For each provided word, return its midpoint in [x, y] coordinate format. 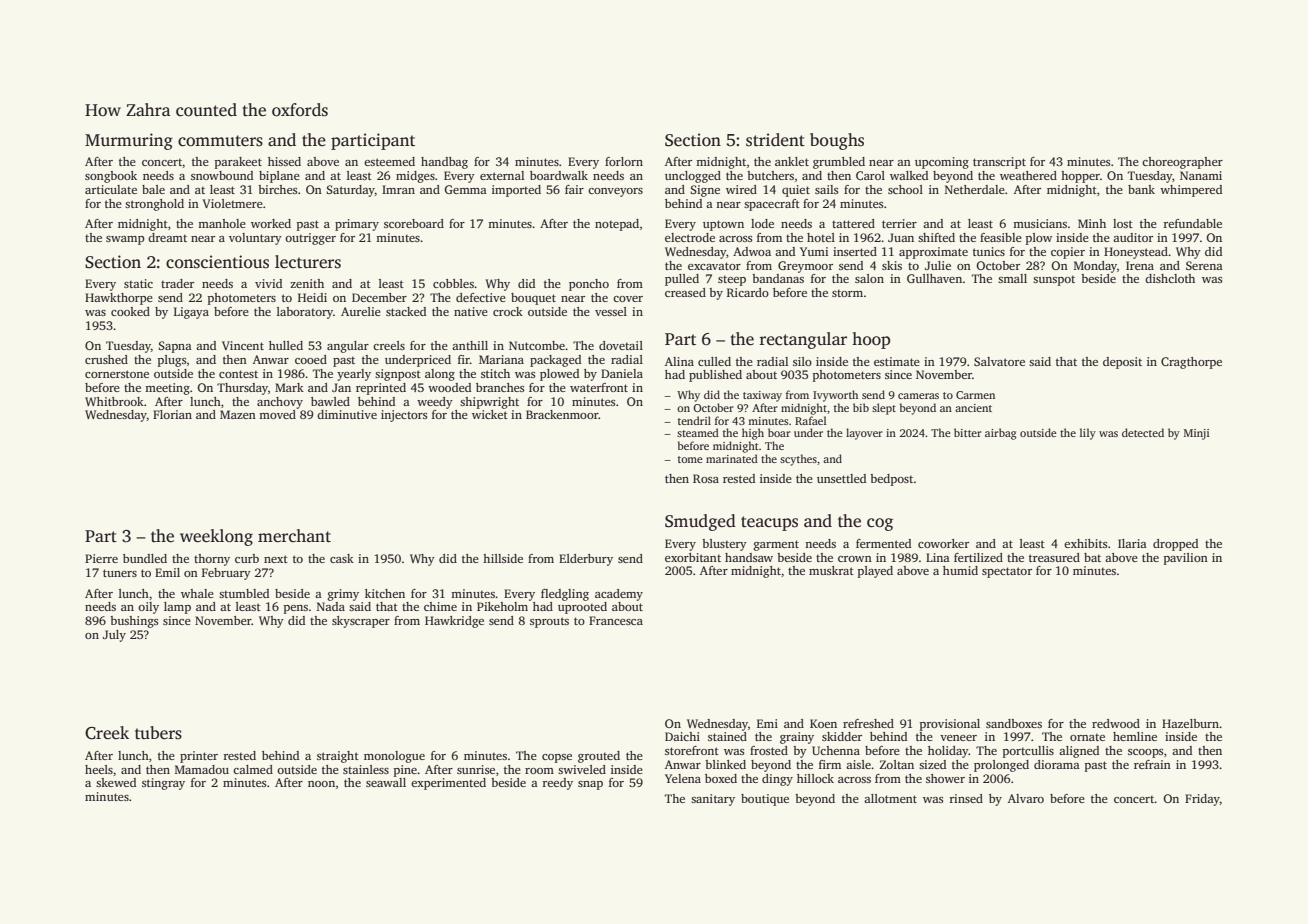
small [1012, 278]
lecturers [308, 262]
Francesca [616, 620]
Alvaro [1026, 798]
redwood [1116, 723]
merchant [294, 536]
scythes [798, 460]
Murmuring [129, 141]
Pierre [101, 558]
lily [1088, 434]
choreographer [1182, 163]
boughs [837, 141]
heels [99, 769]
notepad [617, 225]
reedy [557, 784]
